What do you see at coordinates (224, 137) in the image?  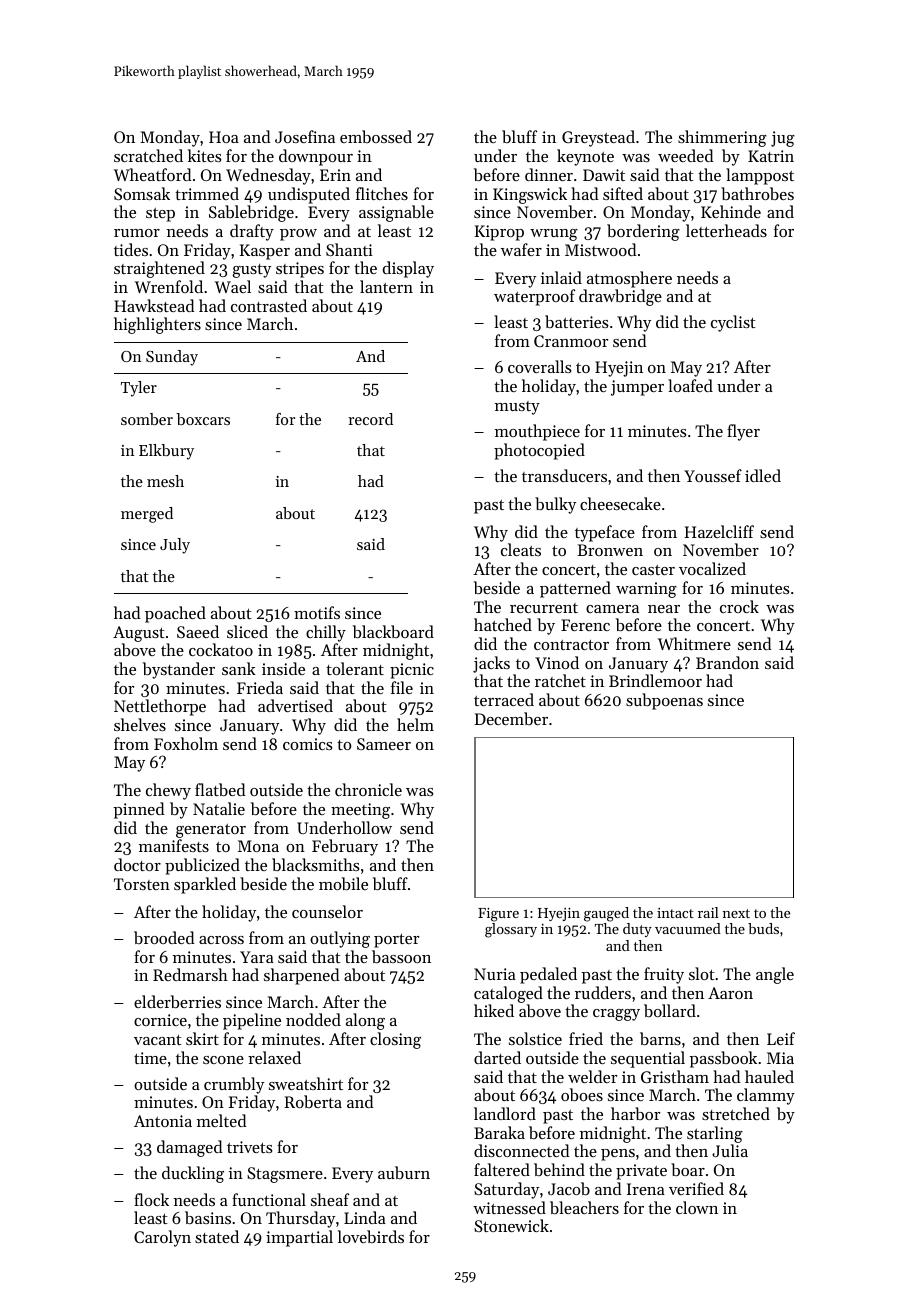 I see `Hoa` at bounding box center [224, 137].
